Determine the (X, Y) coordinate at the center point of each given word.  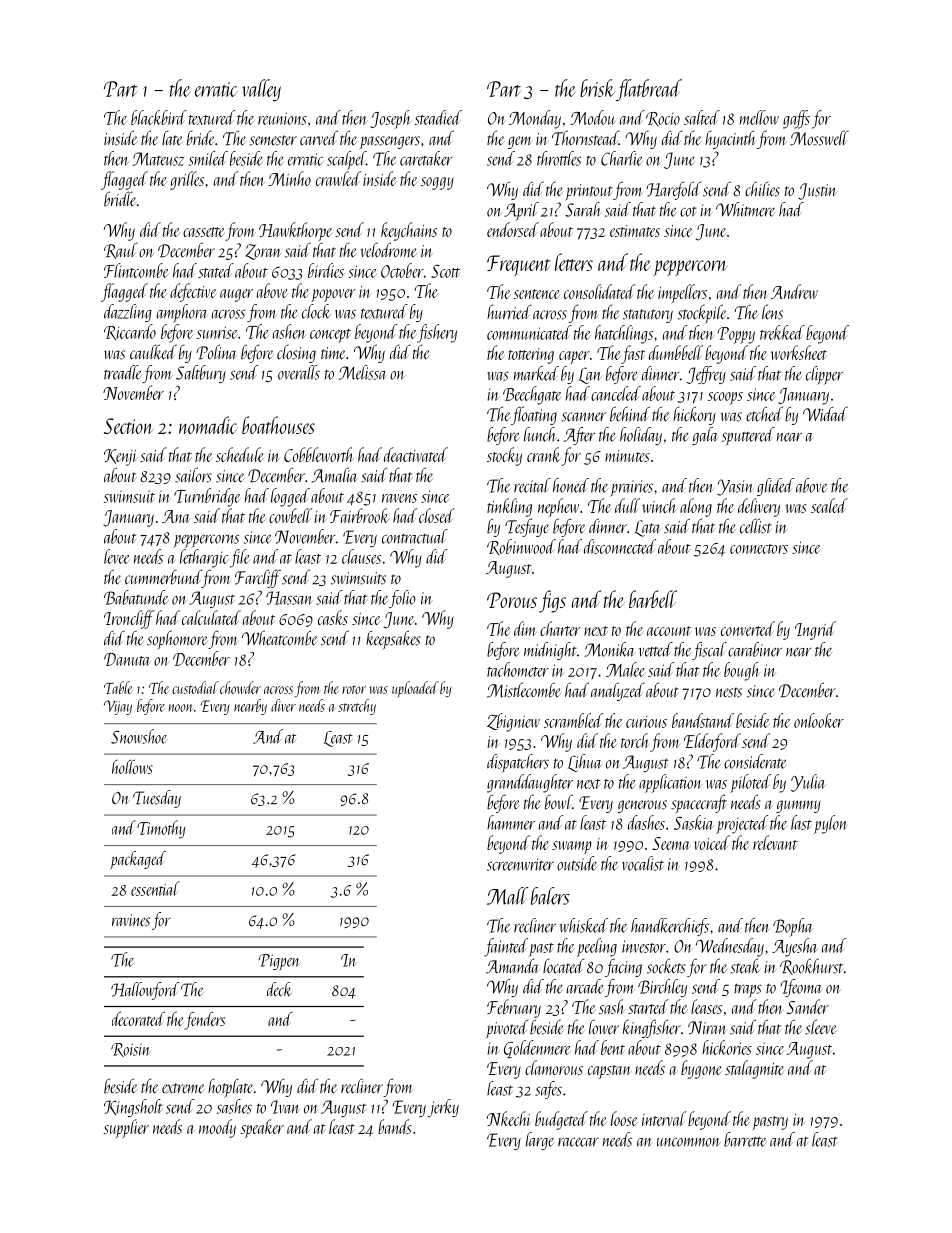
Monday (535, 119)
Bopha (793, 927)
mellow (759, 117)
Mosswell (819, 138)
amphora (182, 313)
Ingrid (815, 630)
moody (217, 1128)
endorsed (513, 229)
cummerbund (163, 577)
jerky (443, 1108)
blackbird (159, 117)
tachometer (518, 669)
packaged (138, 860)
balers (550, 896)
